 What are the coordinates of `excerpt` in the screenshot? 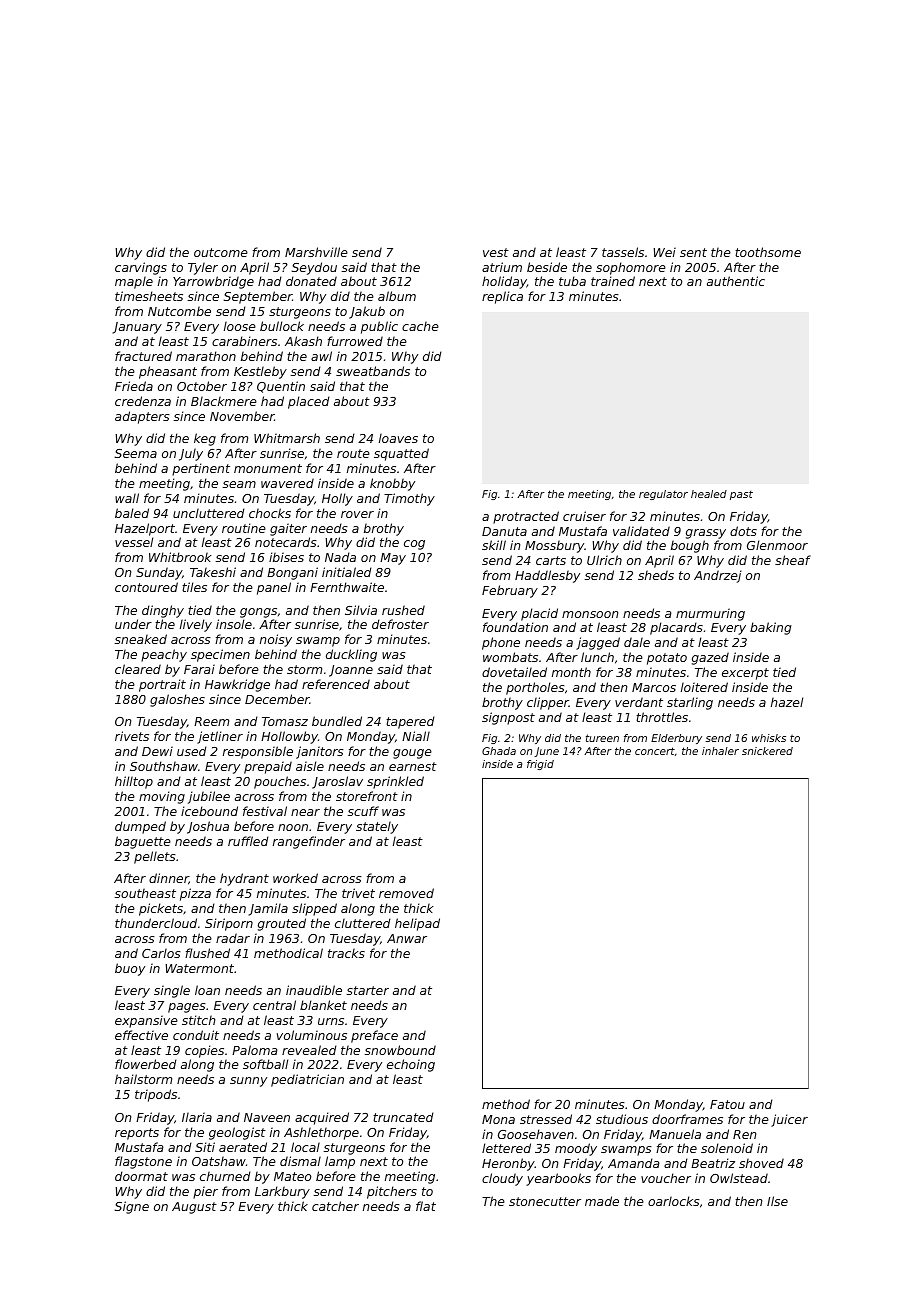 It's located at (745, 674).
